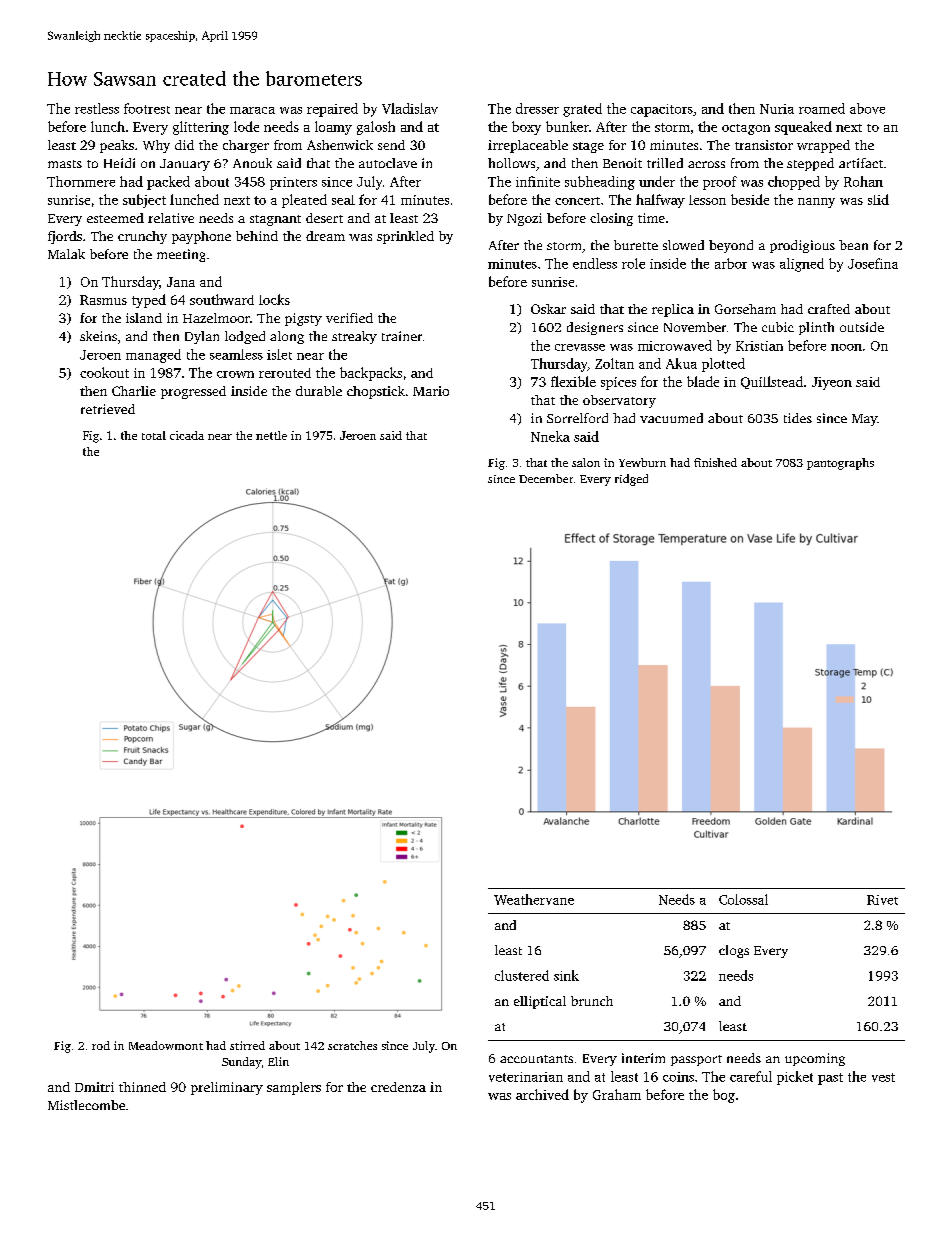 This document has height=1233, width=952. Describe the element at coordinates (840, 464) in the document. I see `pantographs` at that location.
